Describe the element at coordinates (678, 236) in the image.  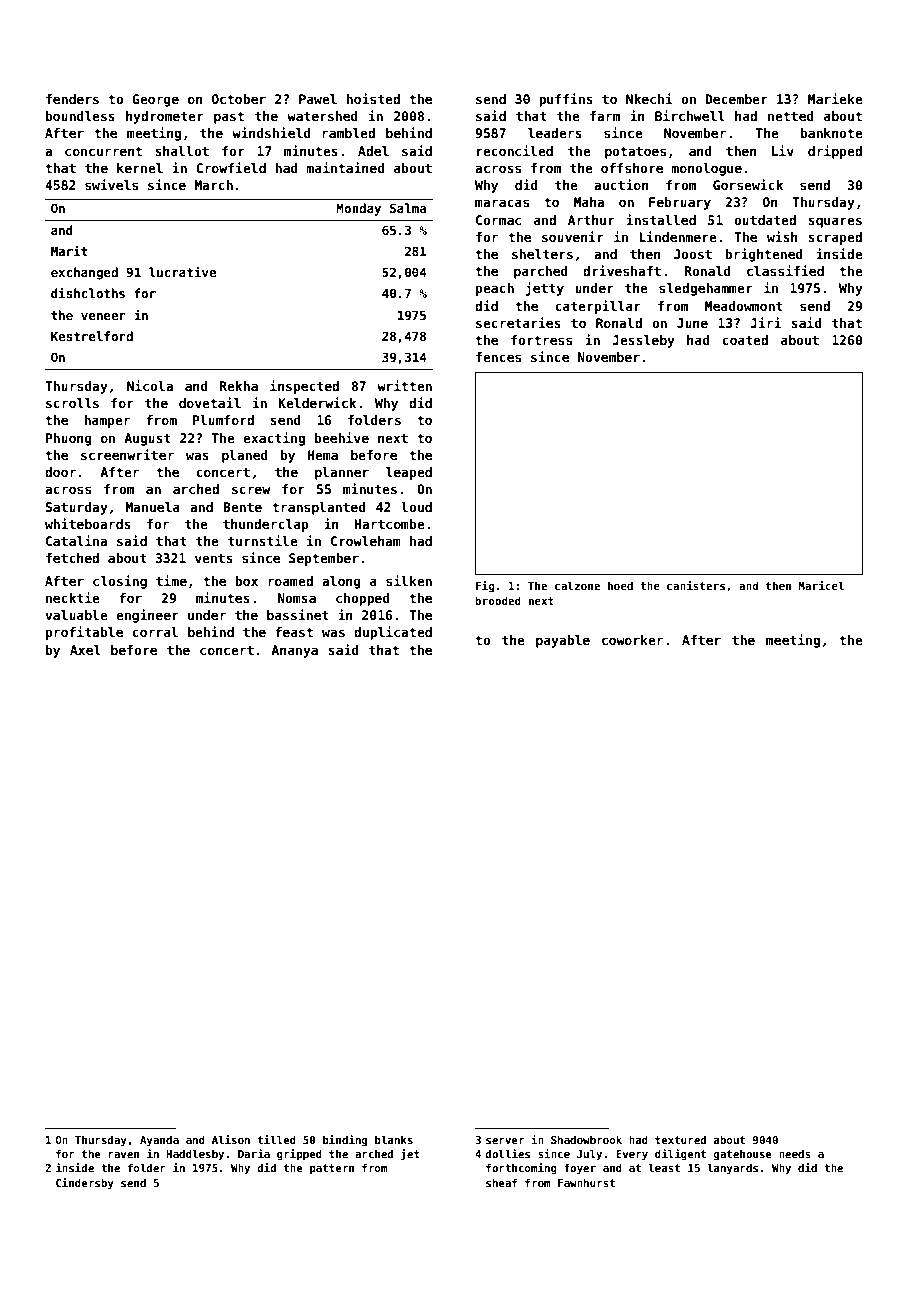
I see `Lindenmere` at that location.
